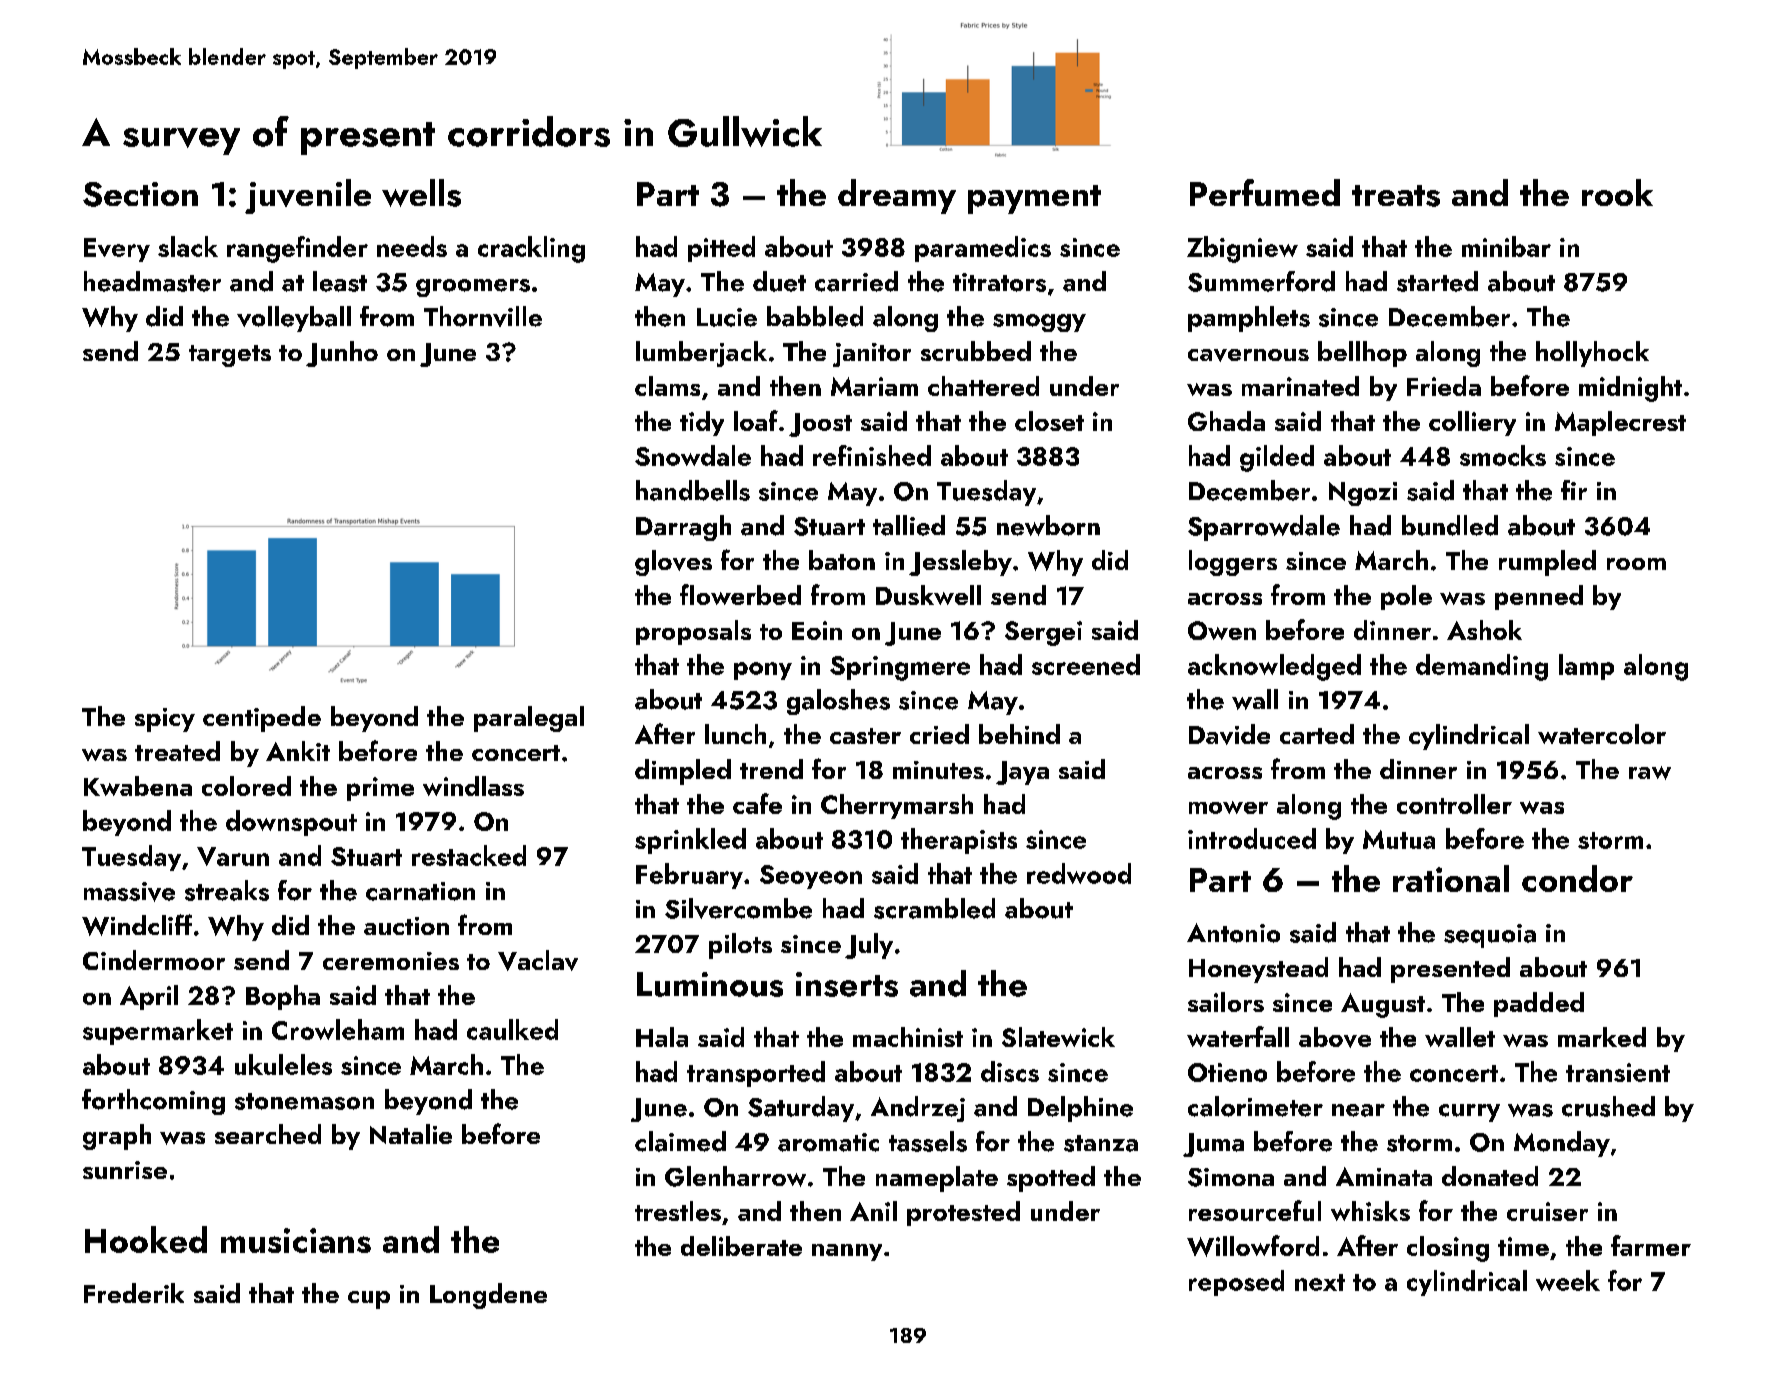 Image resolution: width=1777 pixels, height=1373 pixels. Describe the element at coordinates (1317, 734) in the screenshot. I see `carted` at that location.
